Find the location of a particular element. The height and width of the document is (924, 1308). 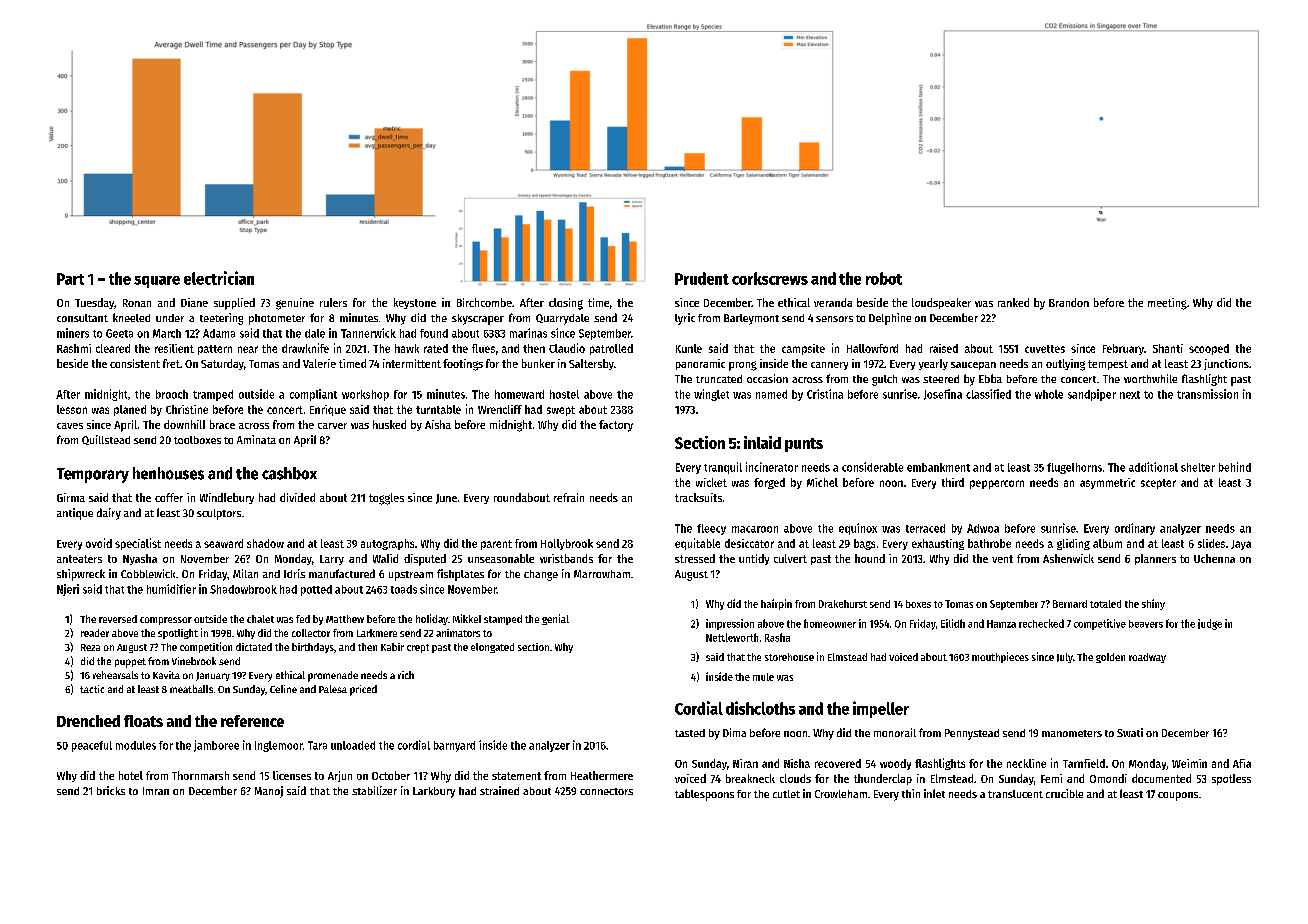

bricks is located at coordinates (111, 790).
